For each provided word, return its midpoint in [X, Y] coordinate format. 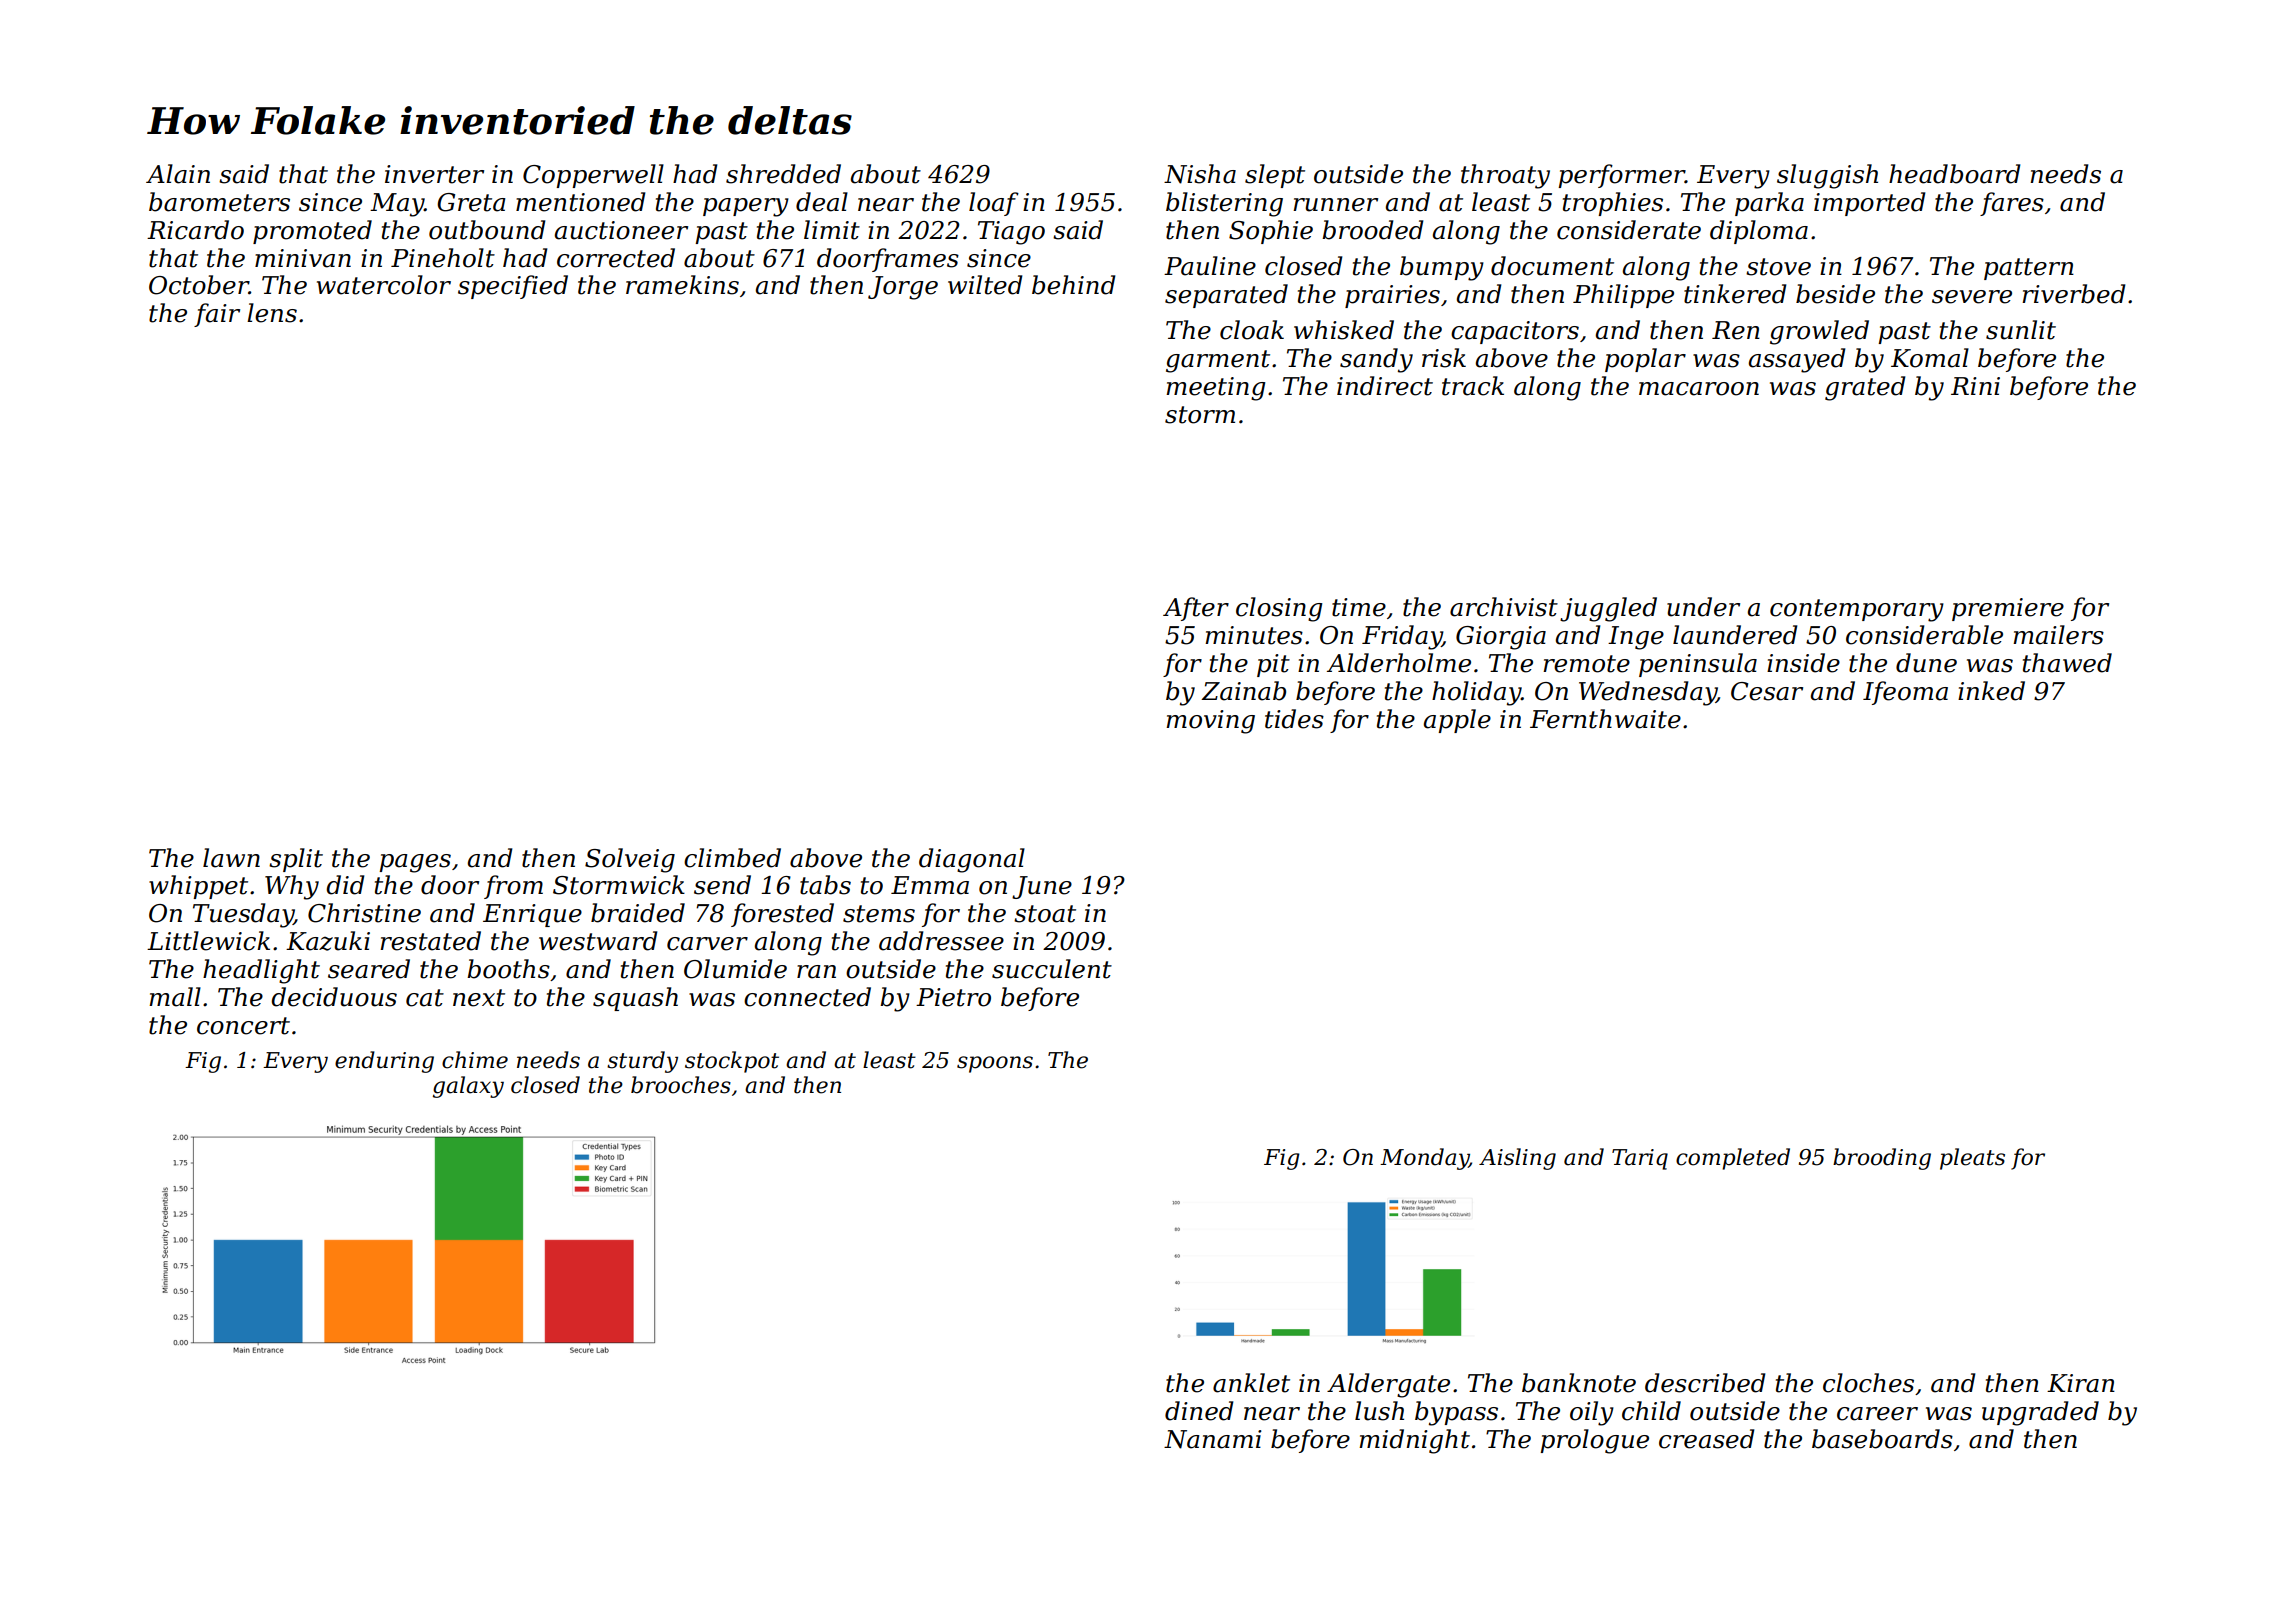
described [1705, 1383]
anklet [1251, 1383]
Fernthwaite [1605, 719]
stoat [1045, 914]
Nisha [1200, 174]
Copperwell [593, 176]
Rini [1975, 386]
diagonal [972, 860]
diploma [1759, 232]
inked [1991, 691]
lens [272, 313]
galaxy [468, 1087]
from [513, 887]
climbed [732, 858]
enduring [384, 1062]
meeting [1215, 389]
